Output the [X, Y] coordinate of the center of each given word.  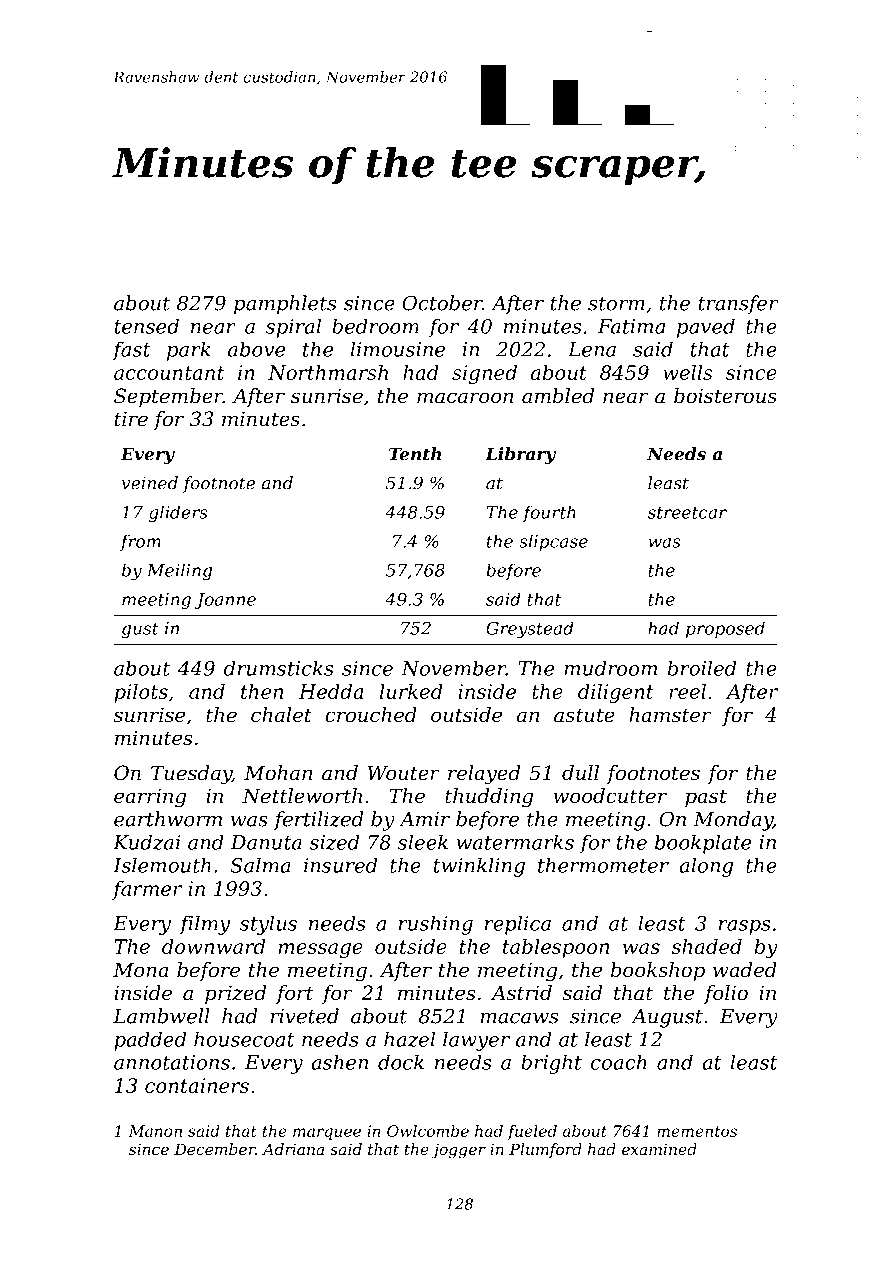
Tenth [415, 454]
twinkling [479, 867]
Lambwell [161, 1016]
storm [616, 304]
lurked [411, 691]
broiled [702, 668]
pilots [141, 693]
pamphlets [285, 305]
